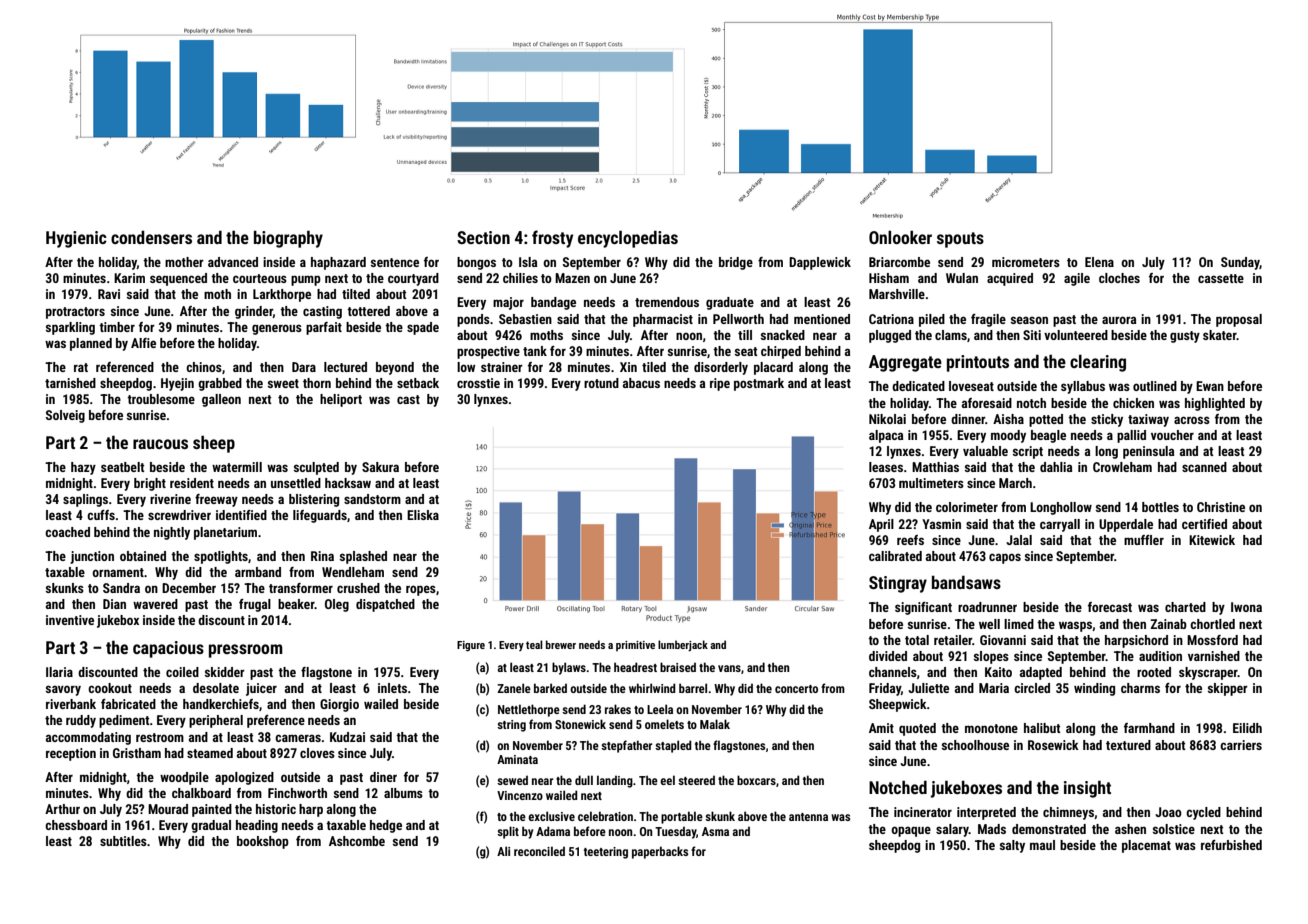 Image resolution: width=1308 pixels, height=924 pixels. I want to click on Eliska, so click(423, 515).
